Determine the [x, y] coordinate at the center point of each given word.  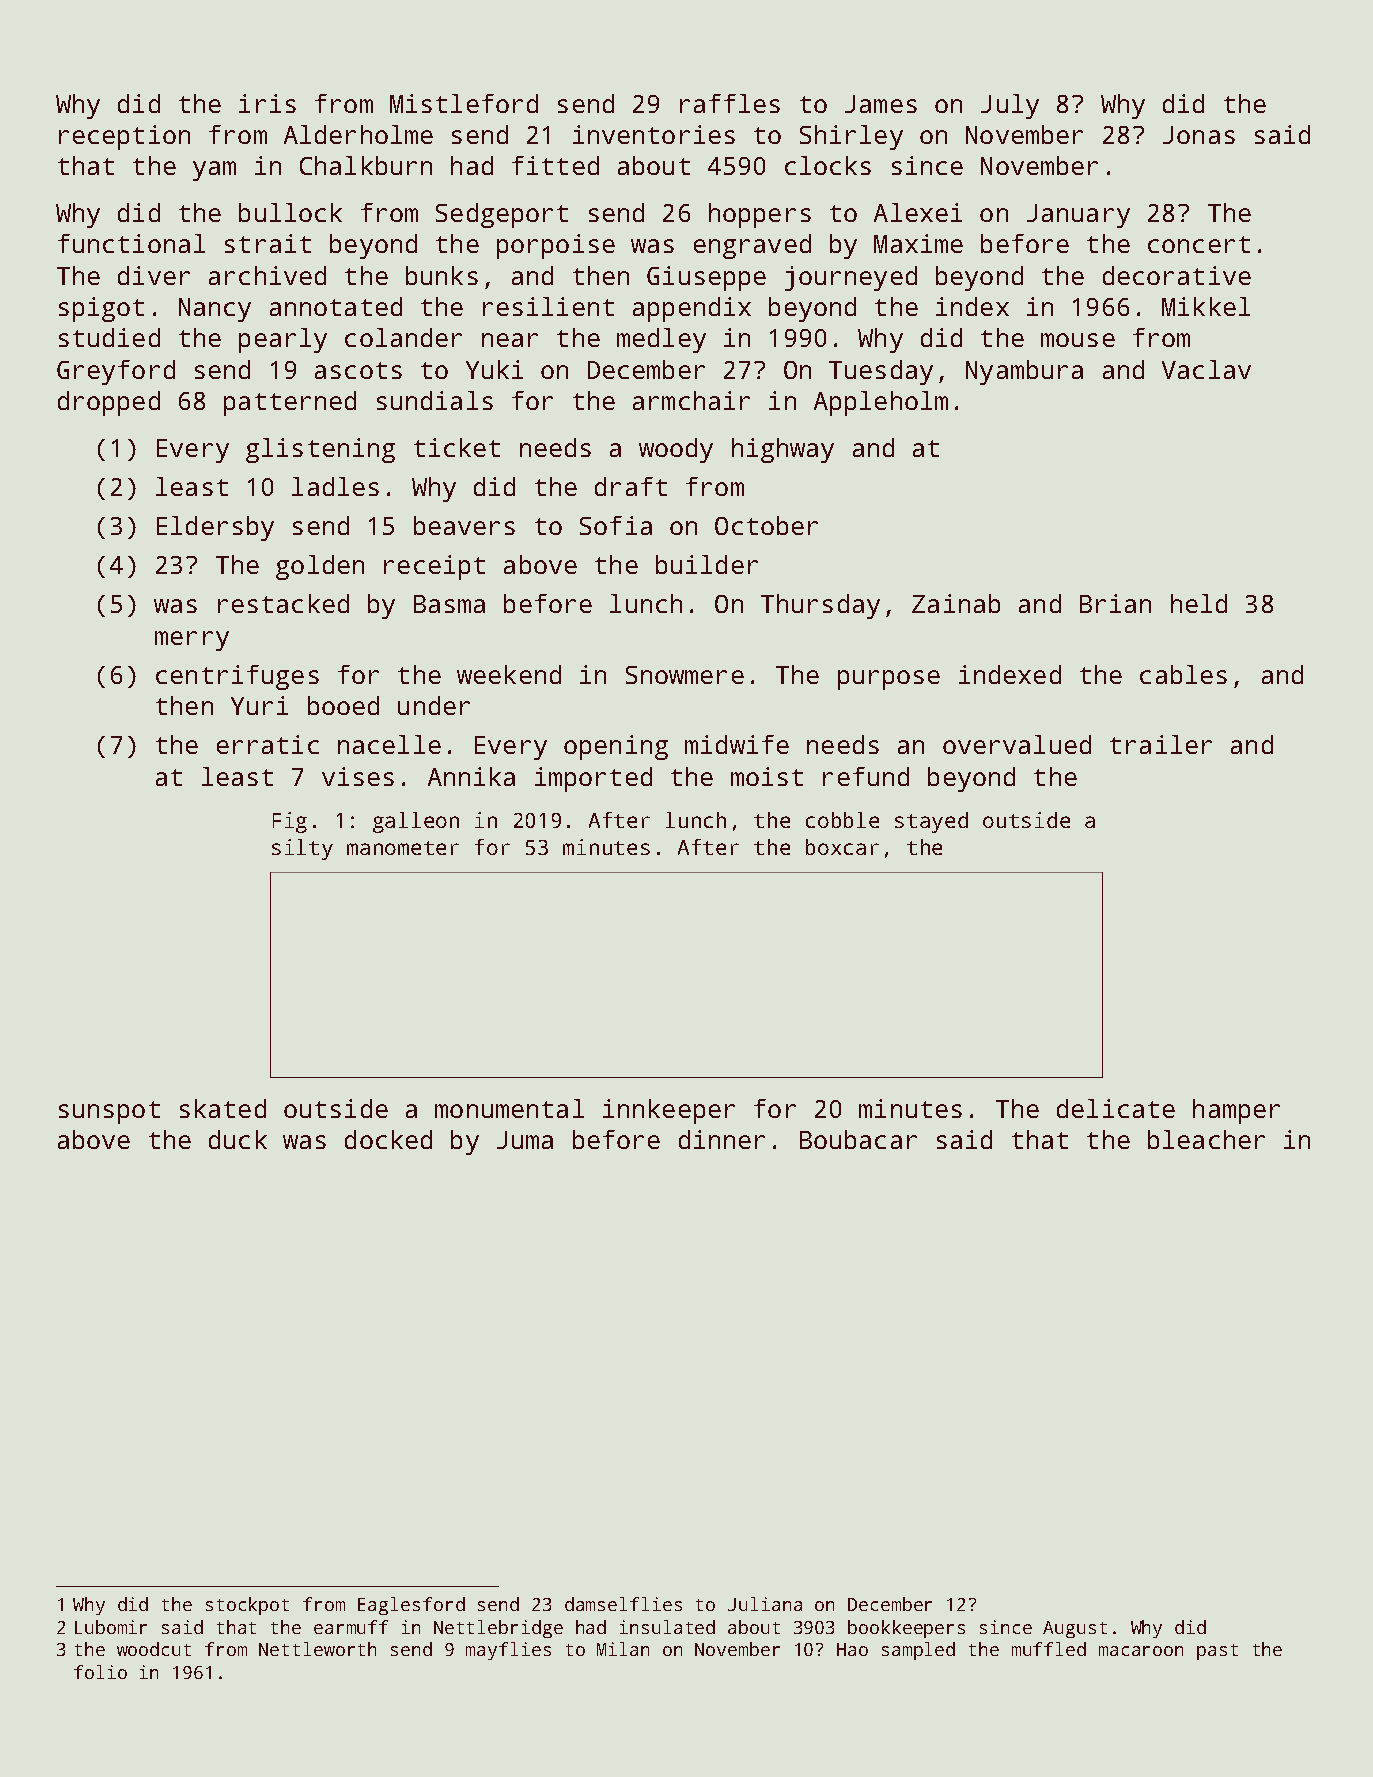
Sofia [616, 525]
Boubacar [858, 1139]
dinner [722, 1139]
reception [124, 137]
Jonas [1199, 135]
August [1075, 1629]
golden [320, 567]
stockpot [247, 1606]
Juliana [765, 1604]
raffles [730, 103]
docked [388, 1139]
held [1199, 603]
